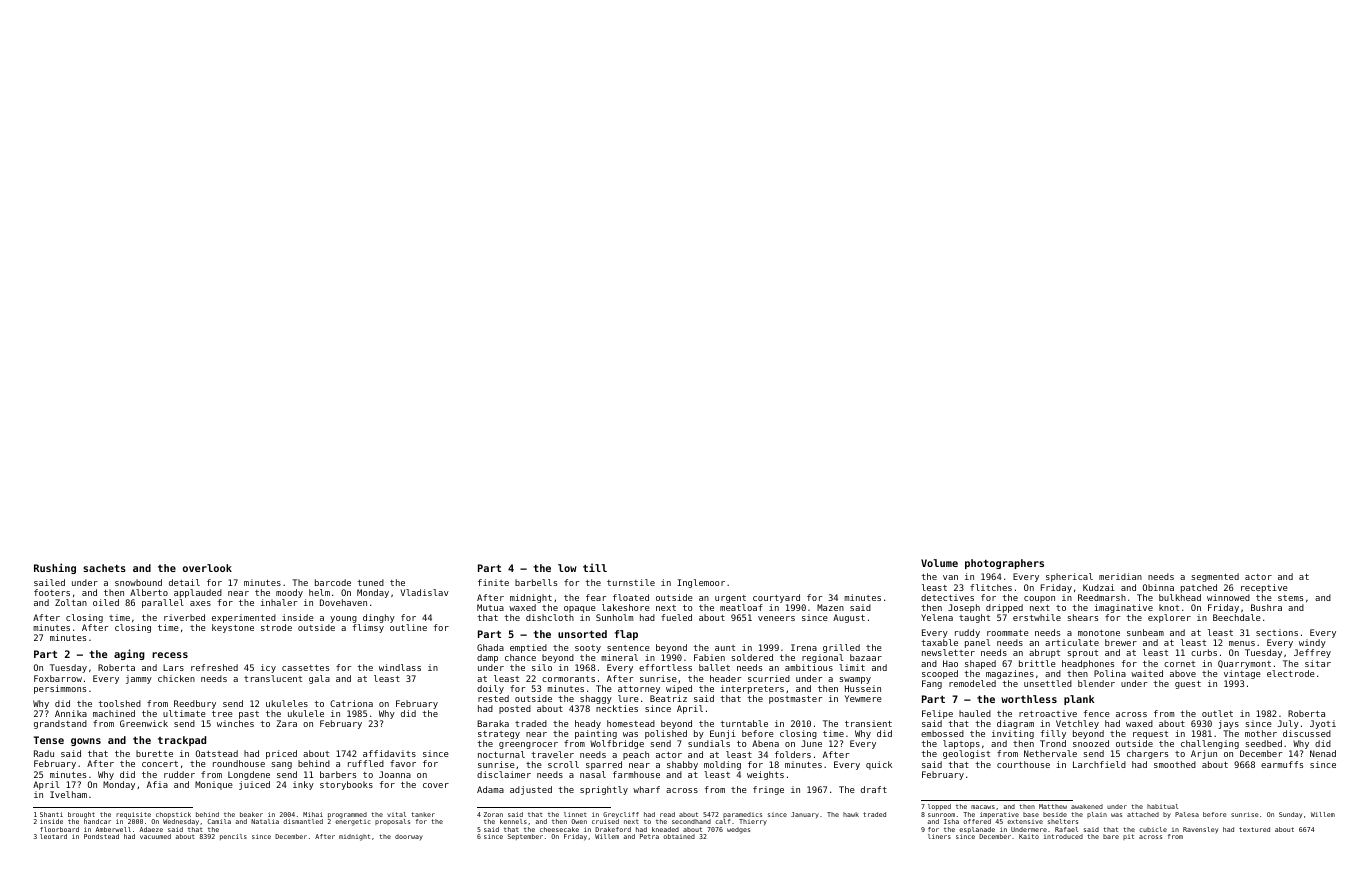 The image size is (1372, 887). What do you see at coordinates (207, 568) in the screenshot?
I see `overlook` at bounding box center [207, 568].
